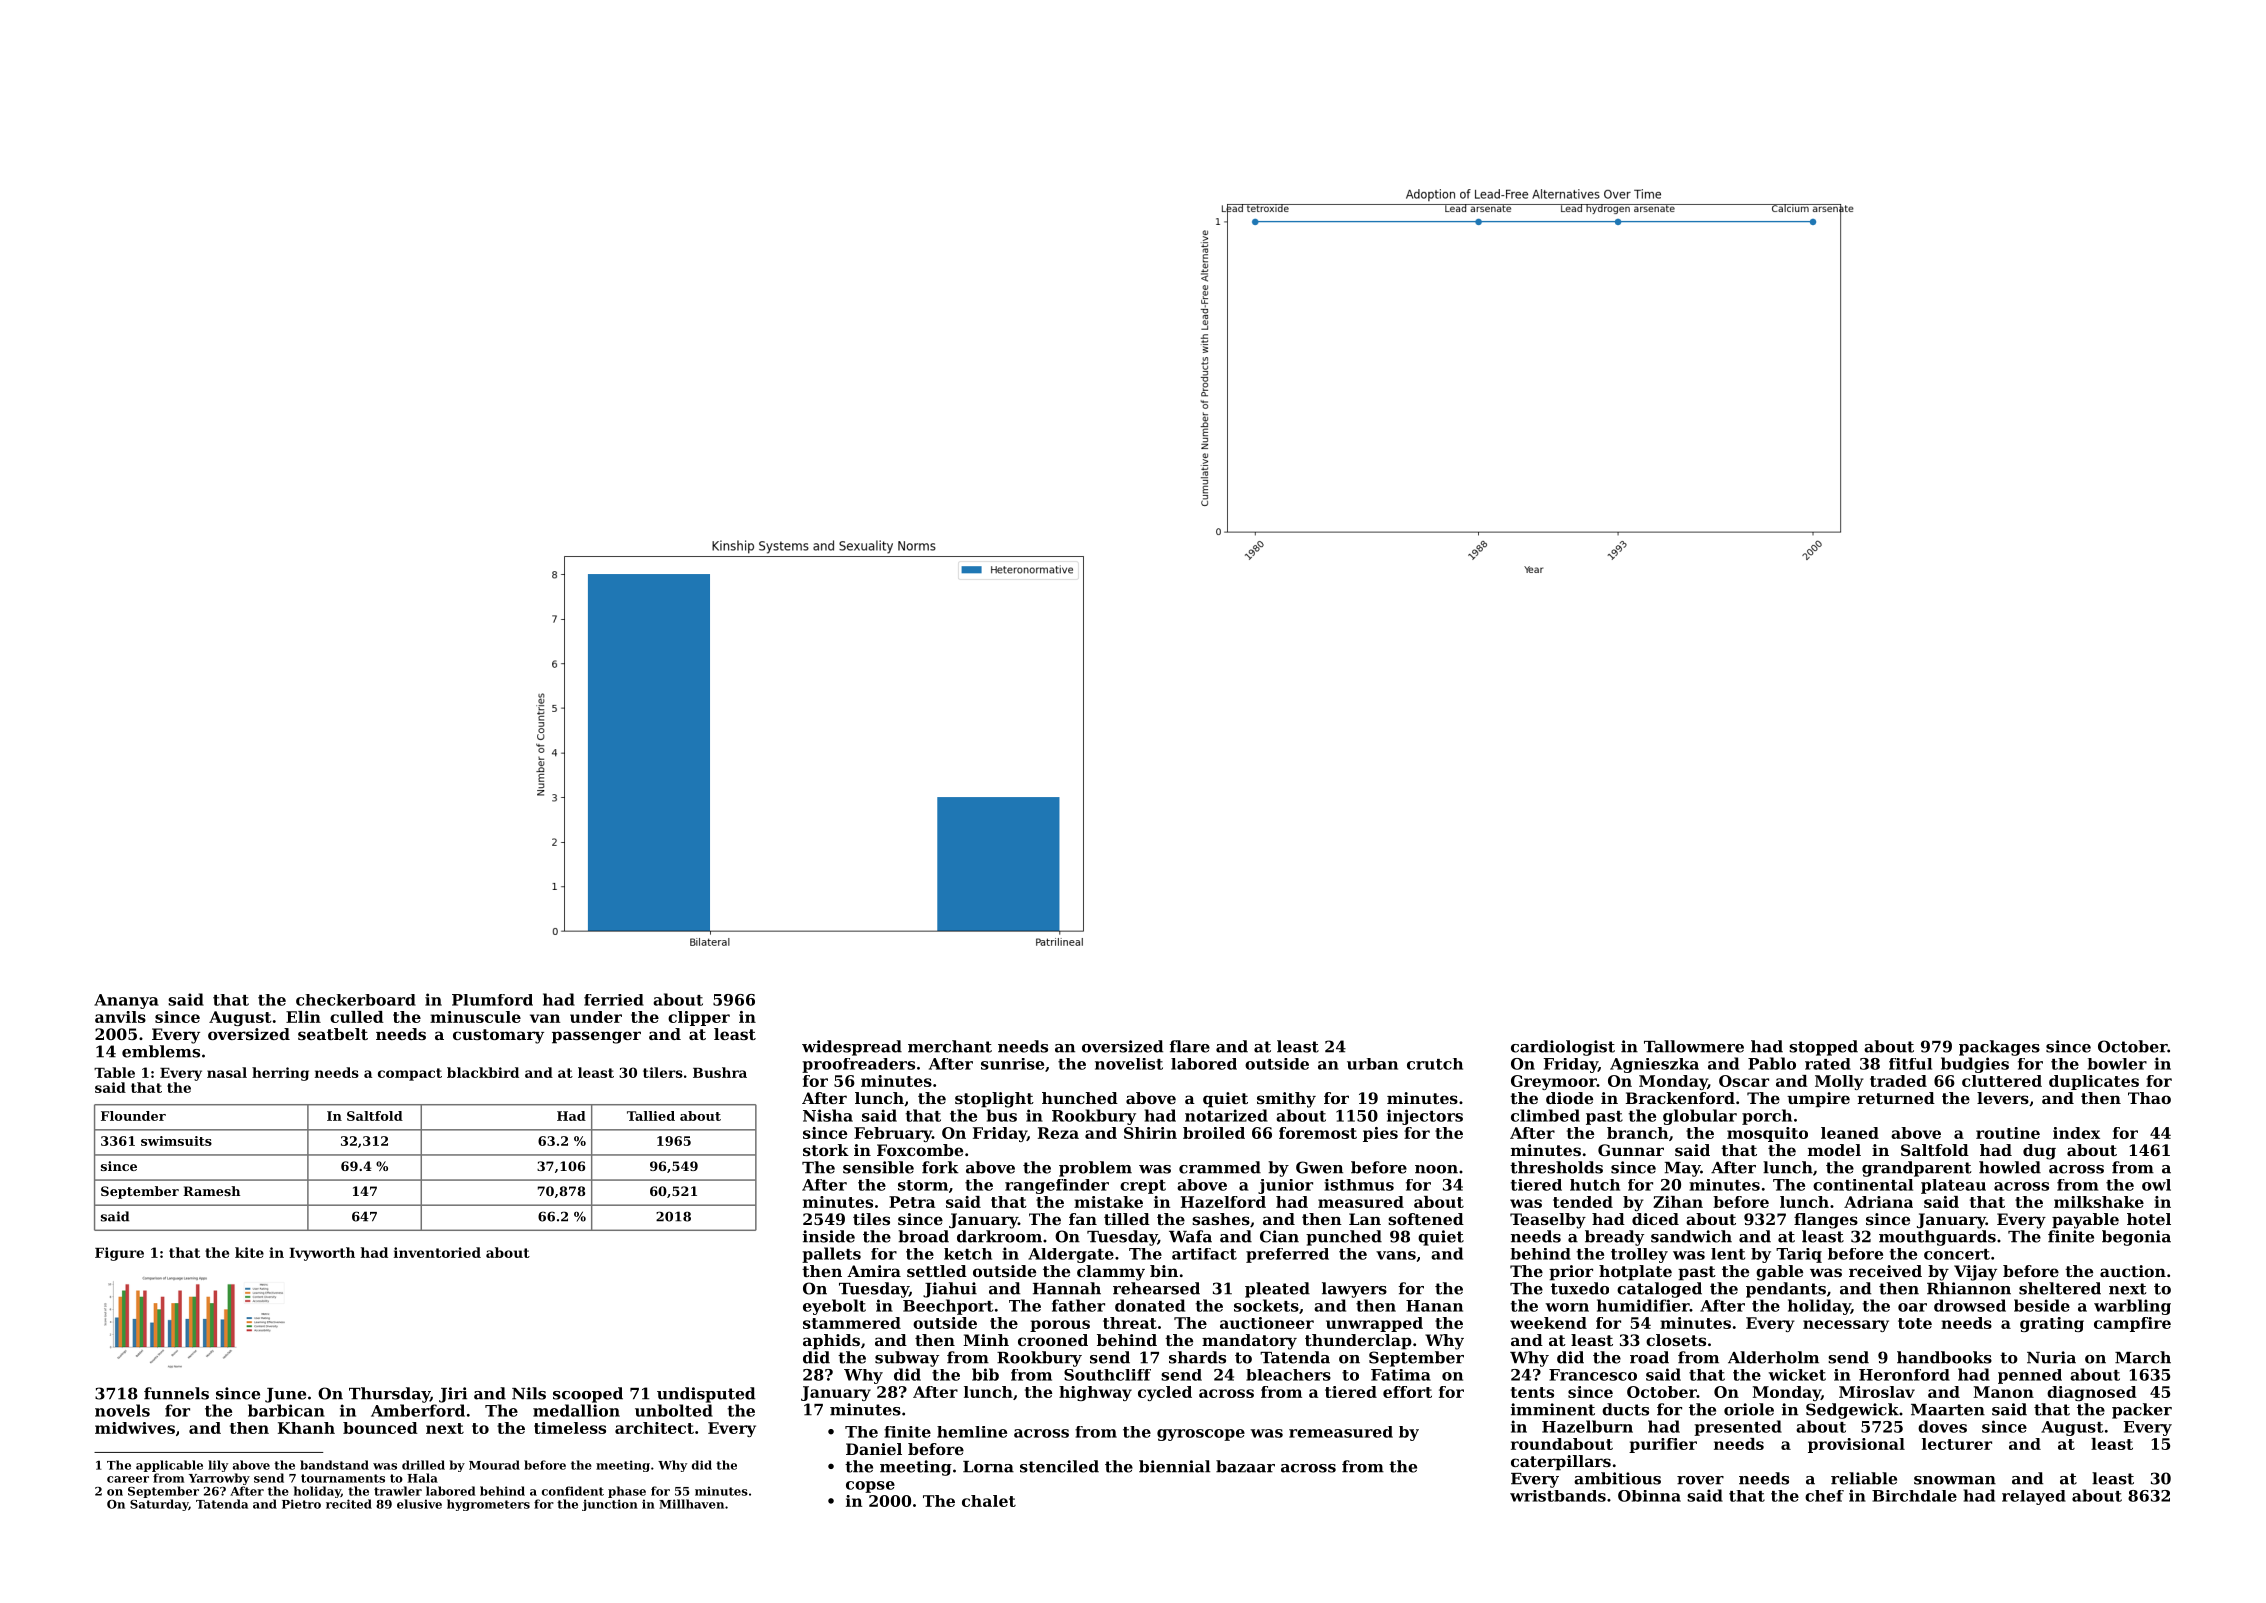  What do you see at coordinates (211, 1191) in the screenshot?
I see `Ramesh` at bounding box center [211, 1191].
